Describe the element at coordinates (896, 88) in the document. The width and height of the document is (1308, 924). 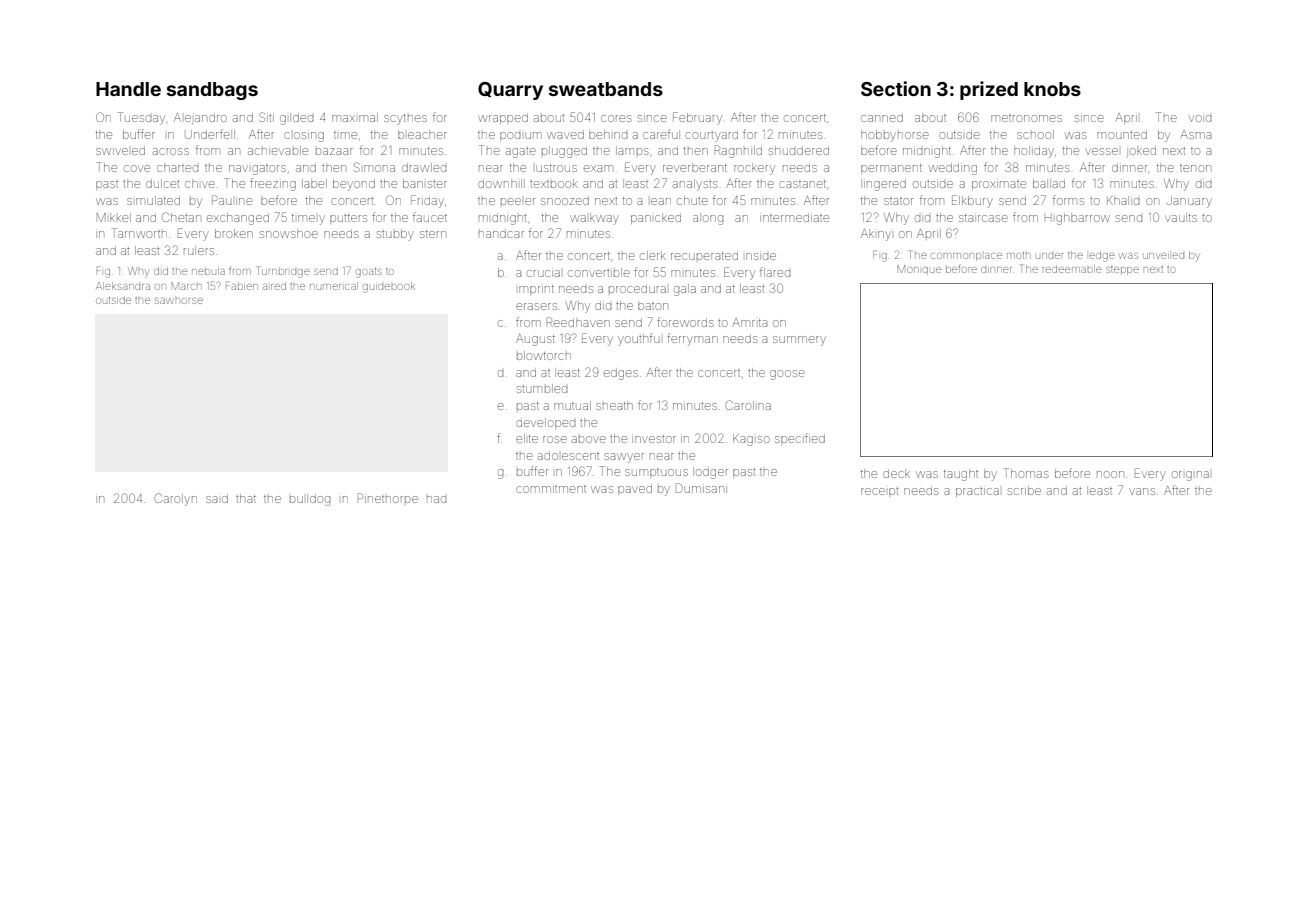
I see `Section` at that location.
